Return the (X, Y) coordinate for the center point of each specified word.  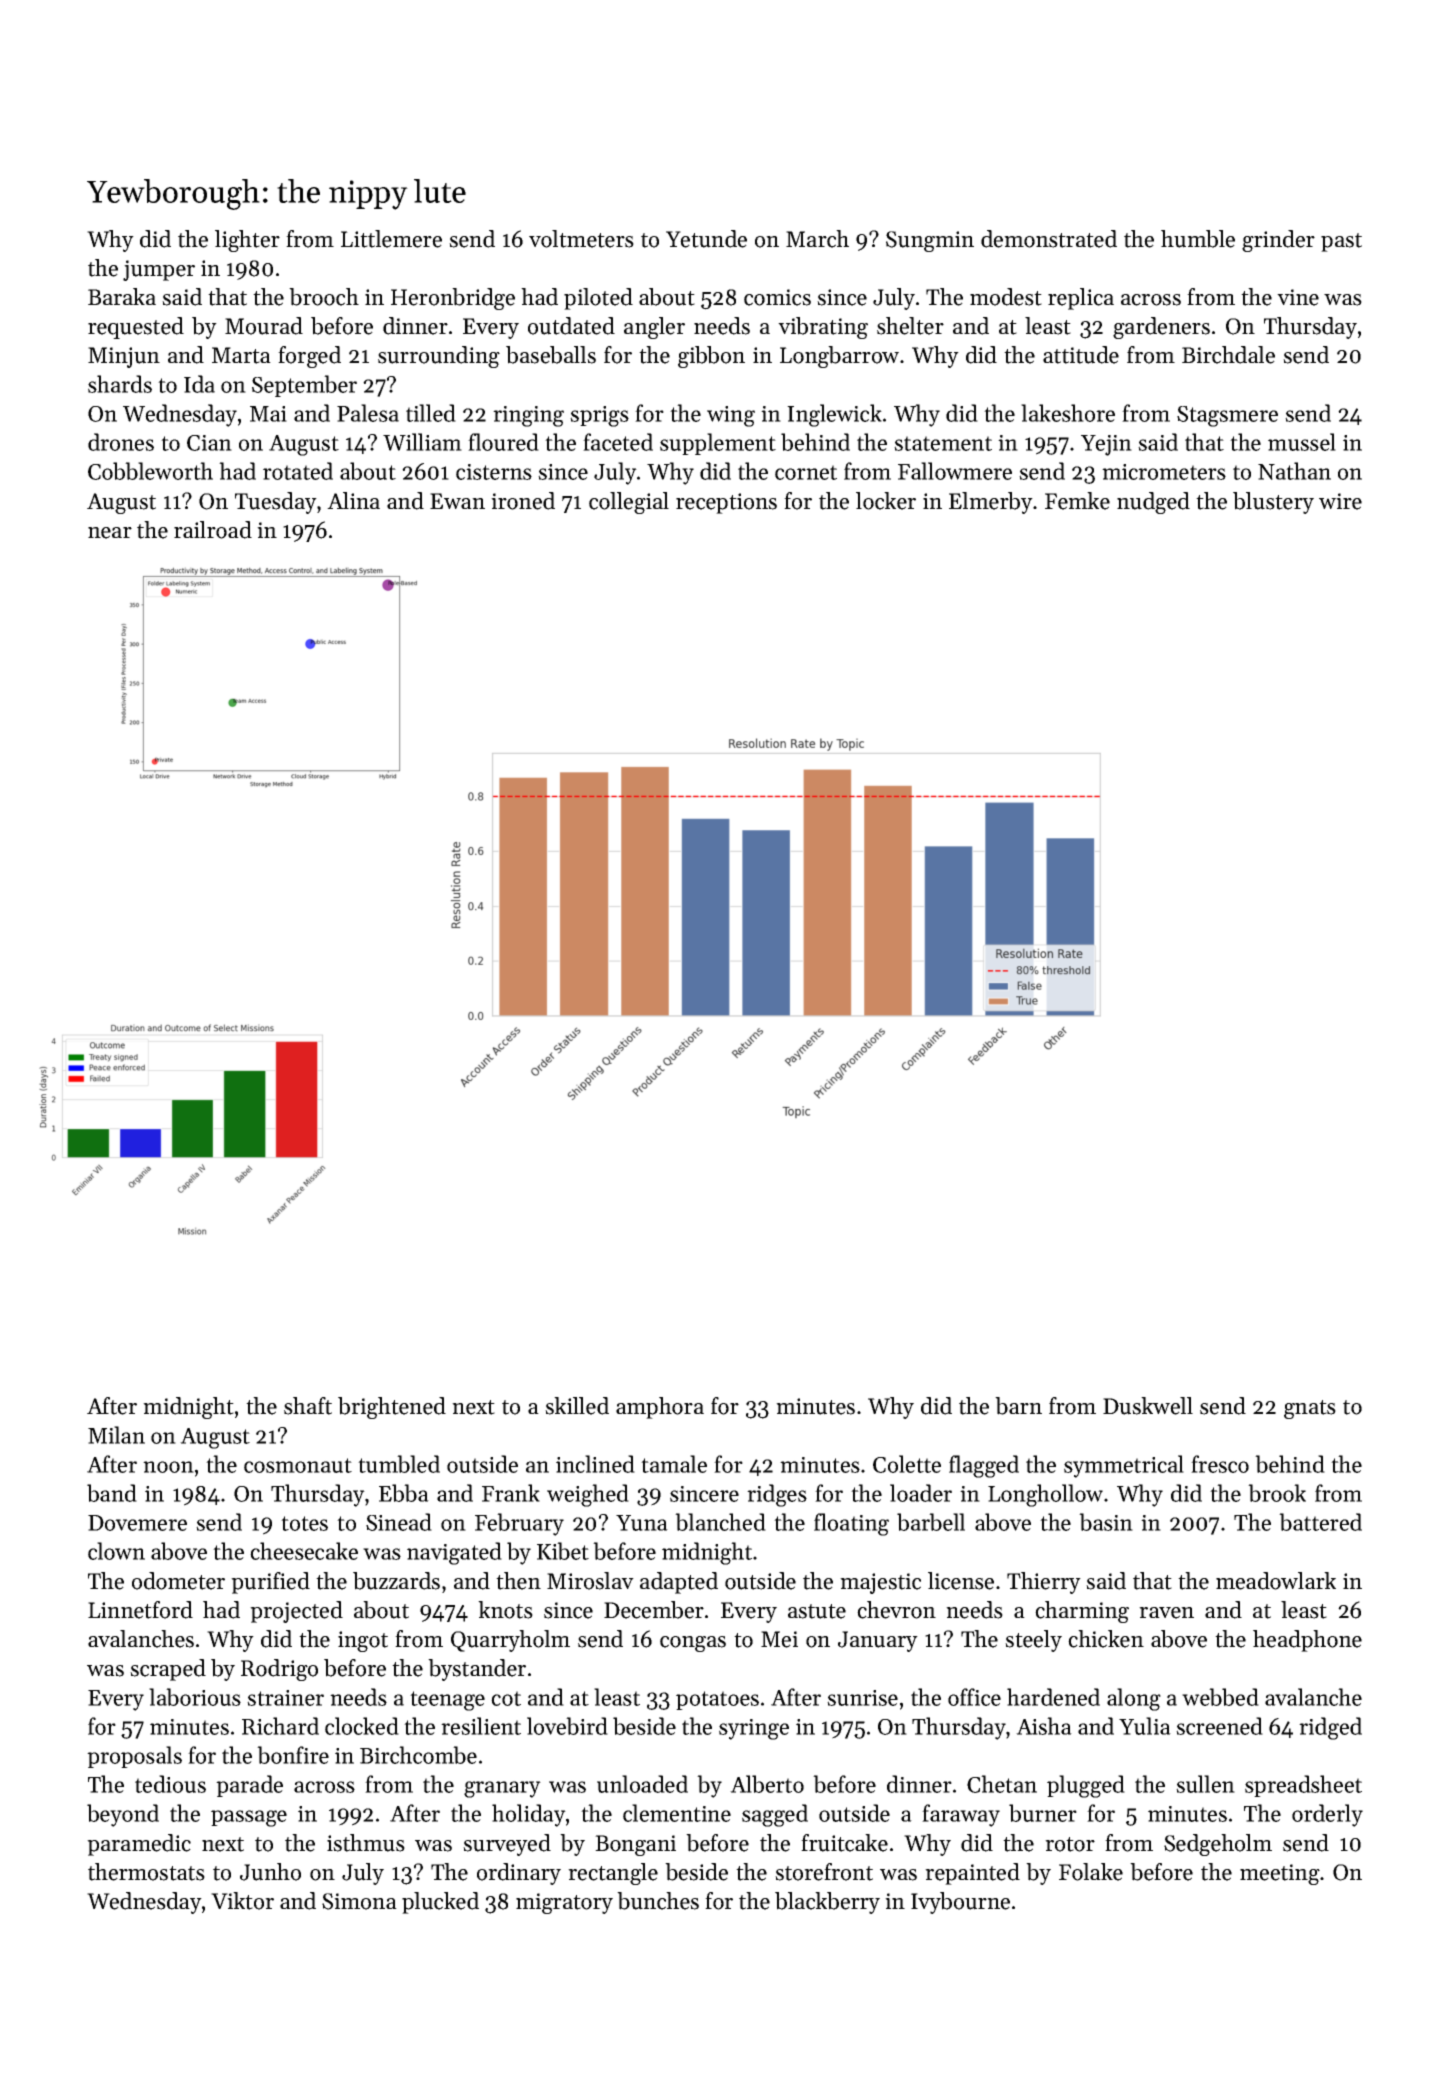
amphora (660, 1408)
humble (1198, 239)
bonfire (293, 1755)
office (974, 1697)
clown (116, 1551)
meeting (1280, 1874)
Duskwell (1148, 1406)
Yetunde (706, 239)
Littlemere (391, 239)
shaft (308, 1406)
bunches (658, 1901)
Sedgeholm (1218, 1845)
